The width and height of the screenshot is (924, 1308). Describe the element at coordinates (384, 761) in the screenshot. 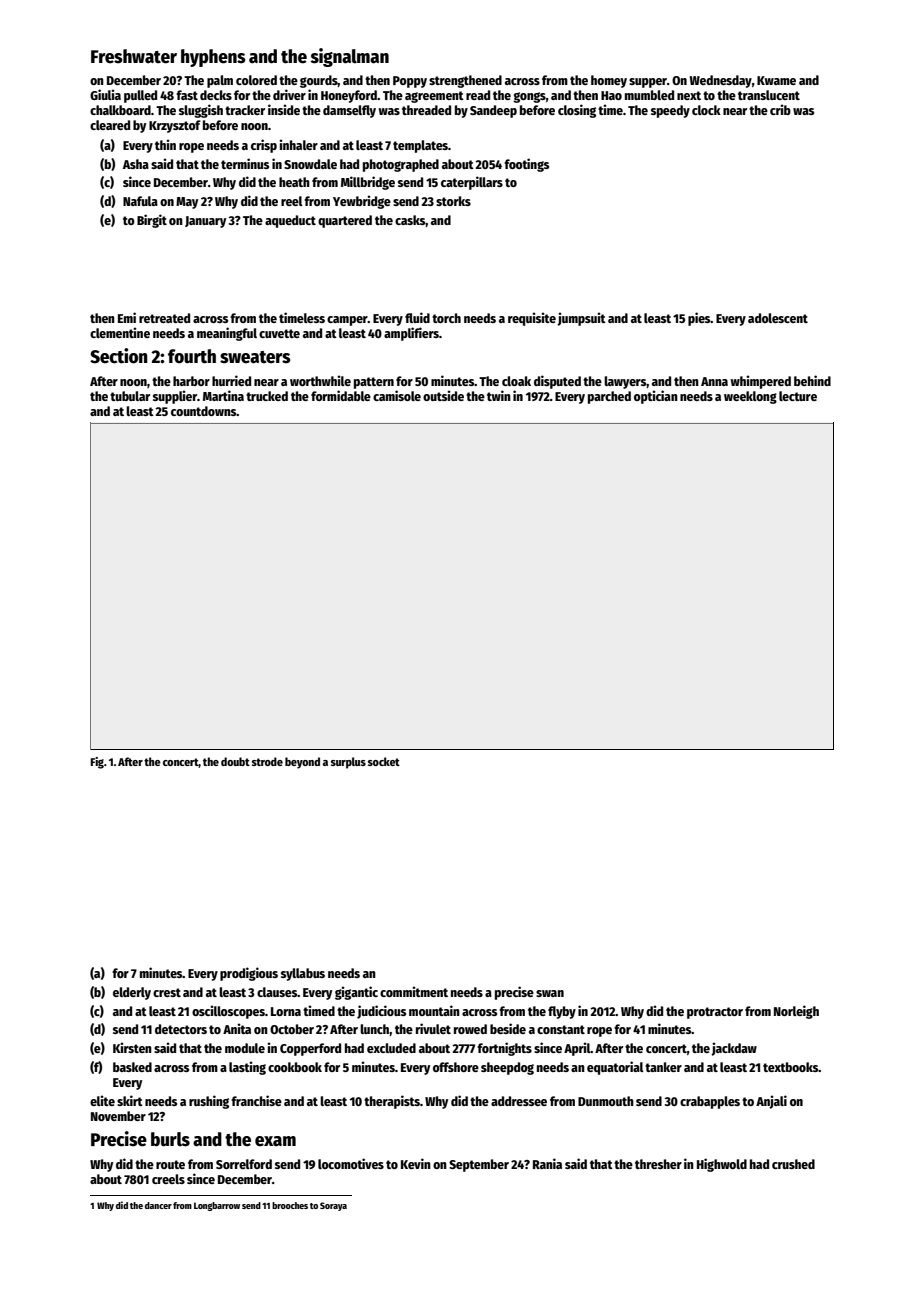

I see `socket` at that location.
